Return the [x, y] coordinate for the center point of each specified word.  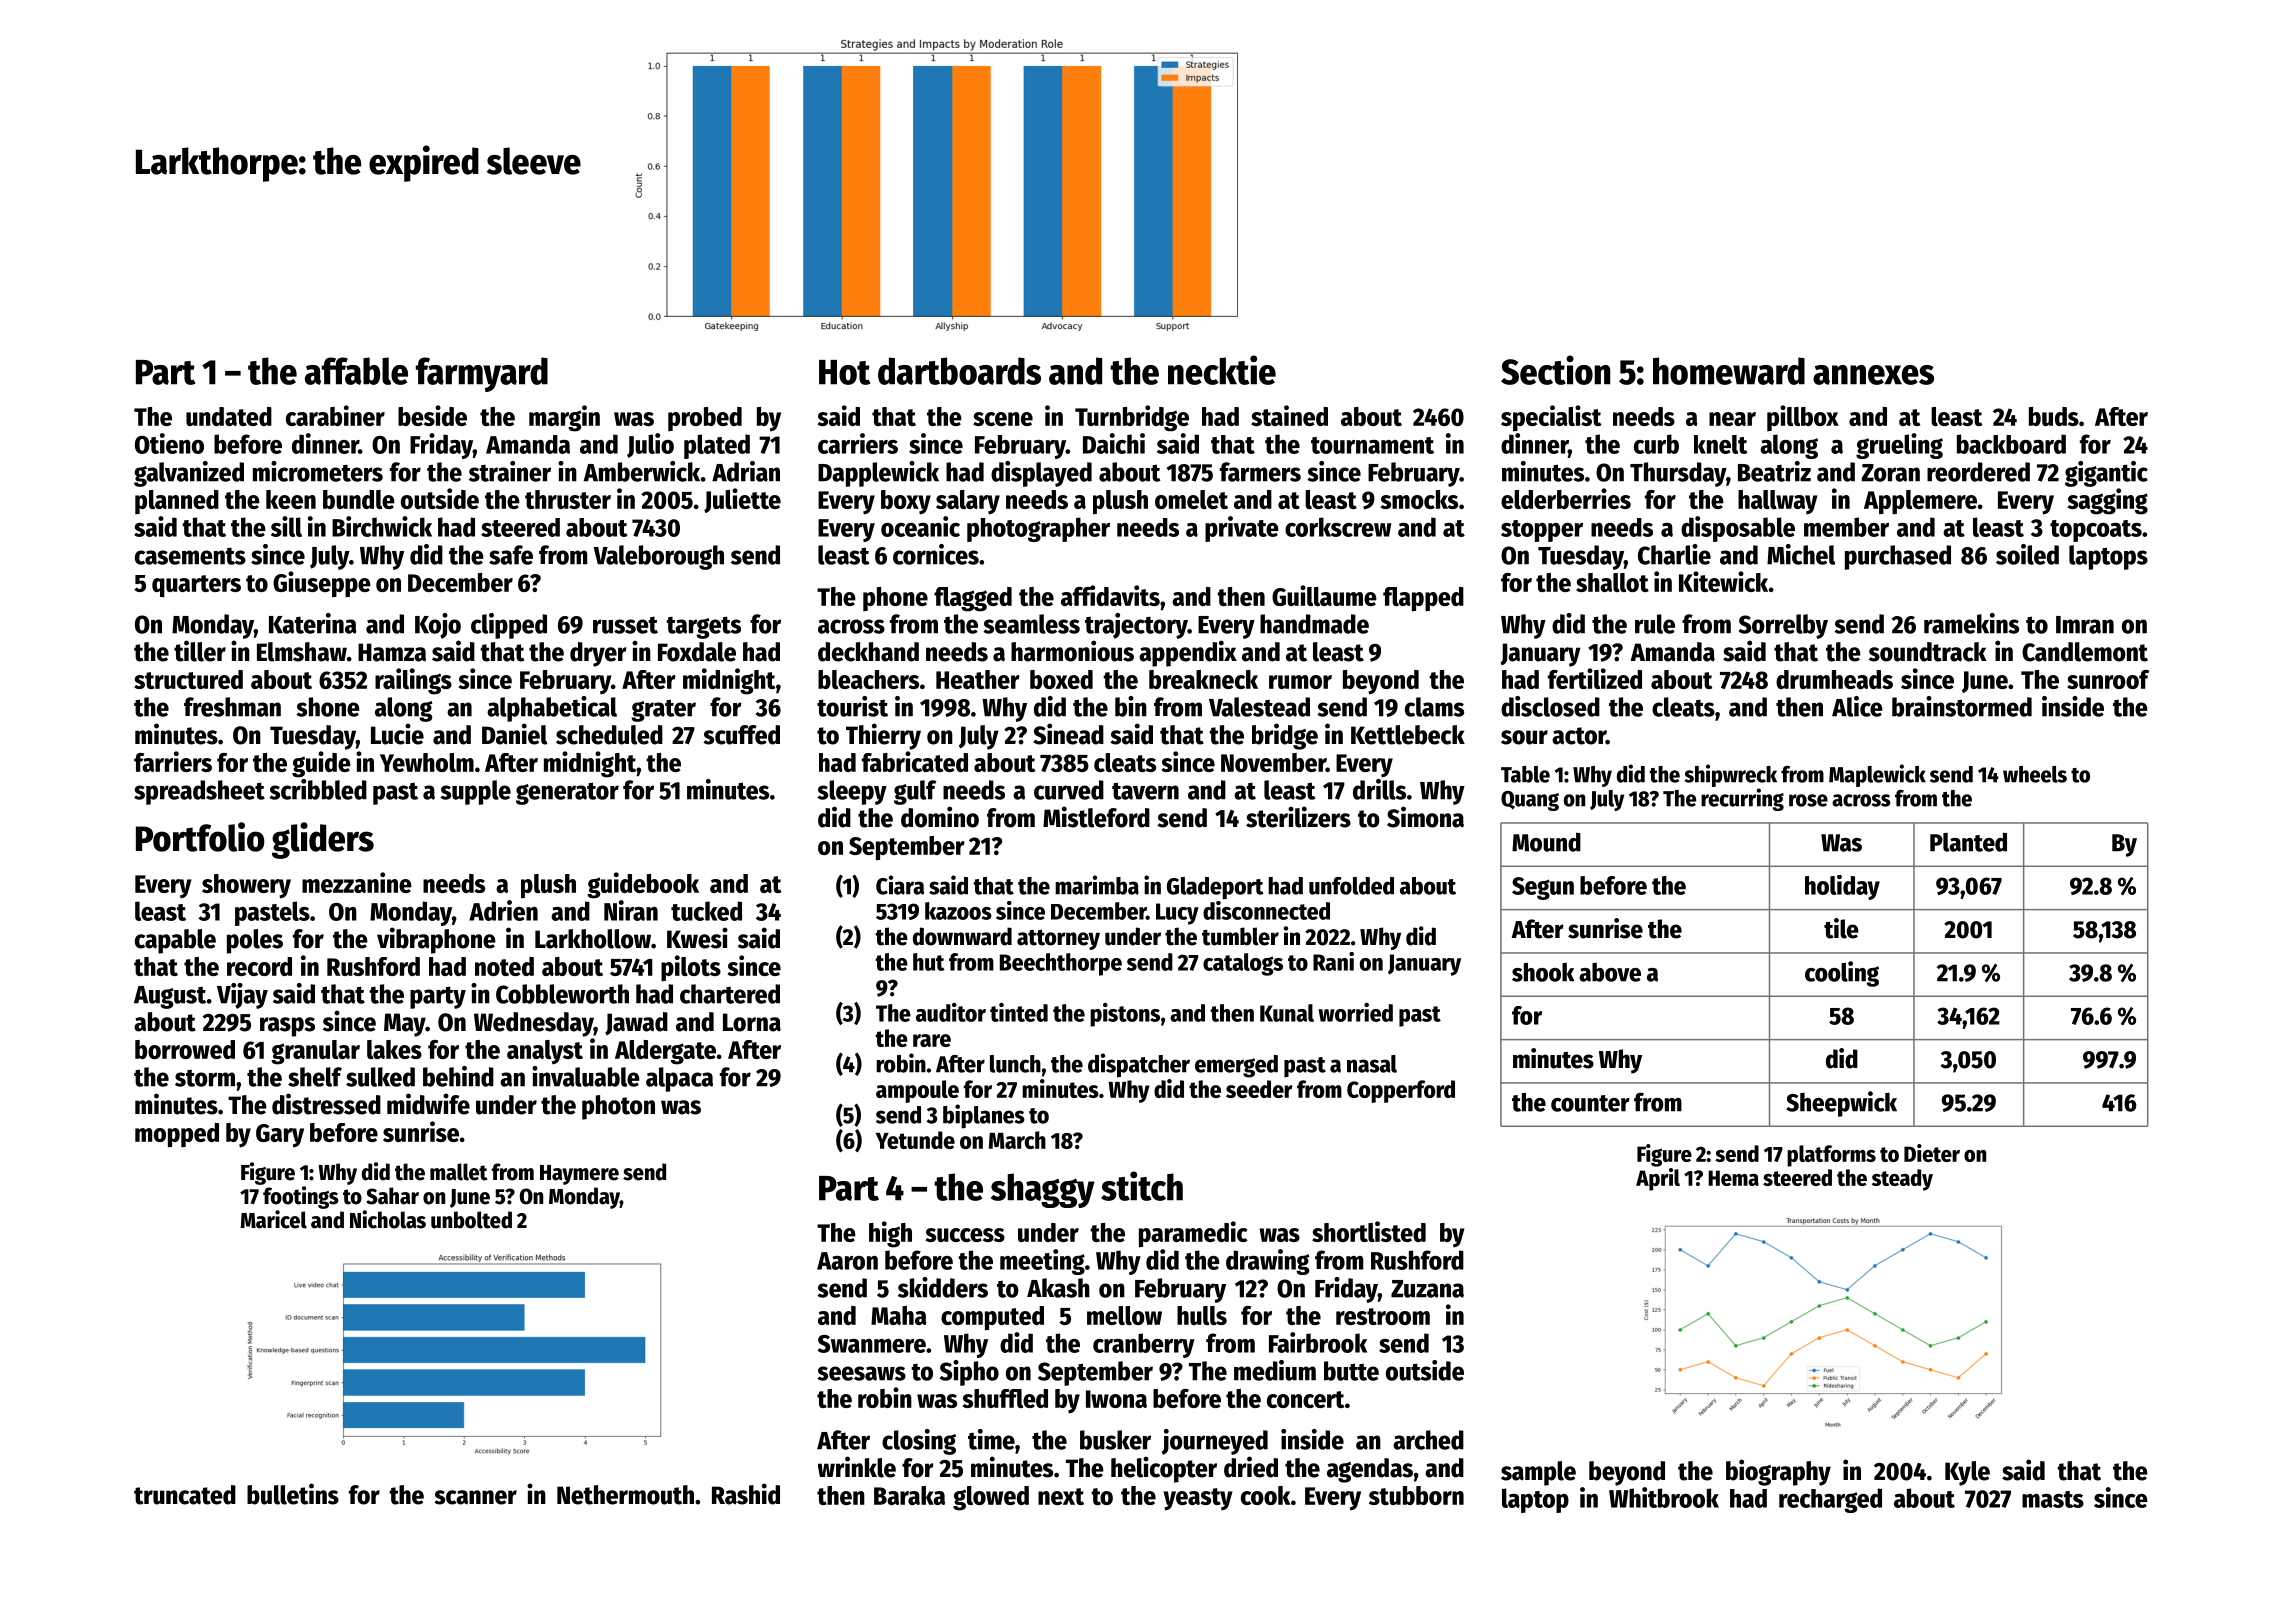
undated [229, 416]
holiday [1842, 887]
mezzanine [357, 882]
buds [2054, 416]
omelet [1191, 499]
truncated [185, 1495]
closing [919, 1442]
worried [1355, 1012]
